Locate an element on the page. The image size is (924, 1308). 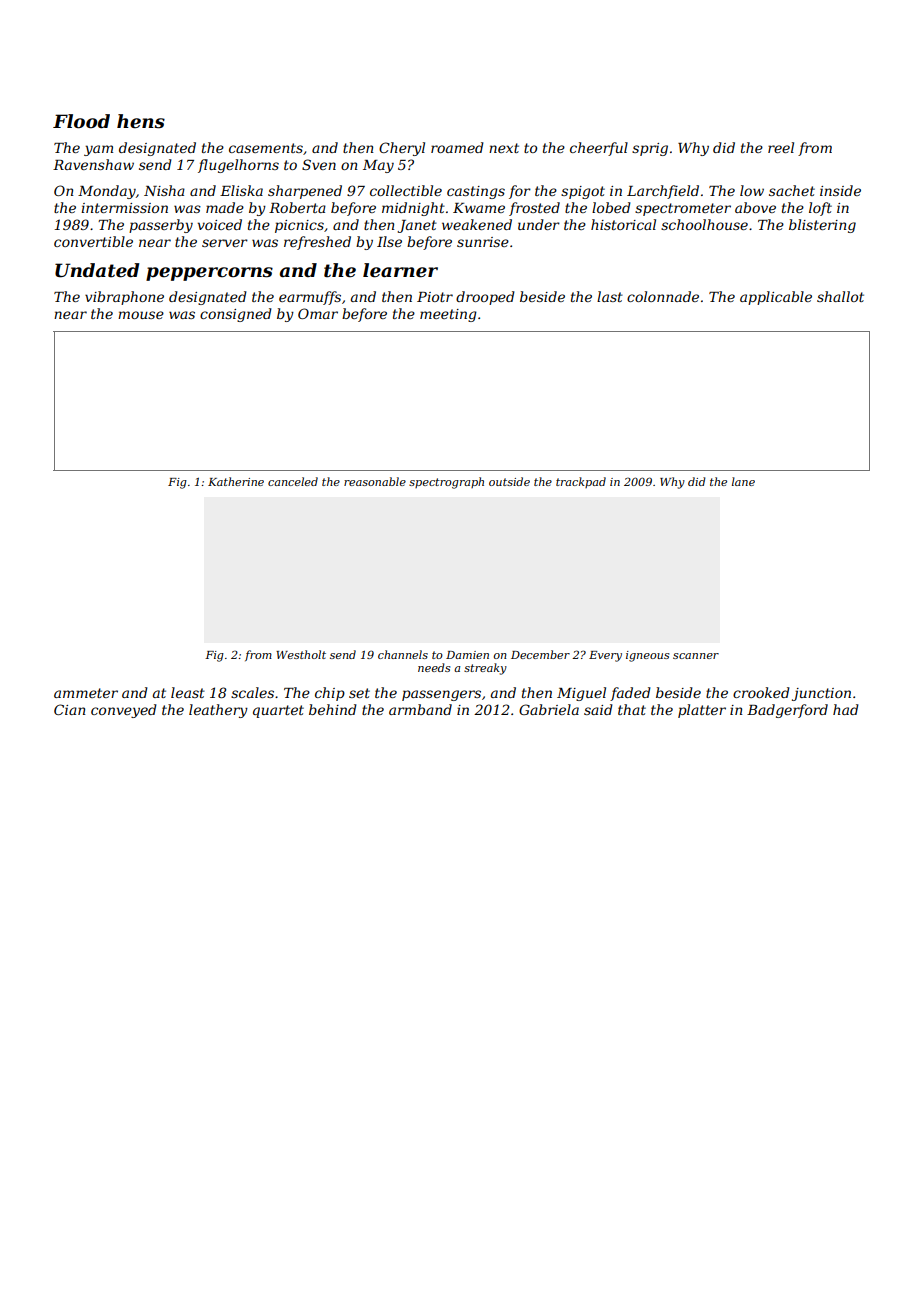
shallot is located at coordinates (840, 296).
